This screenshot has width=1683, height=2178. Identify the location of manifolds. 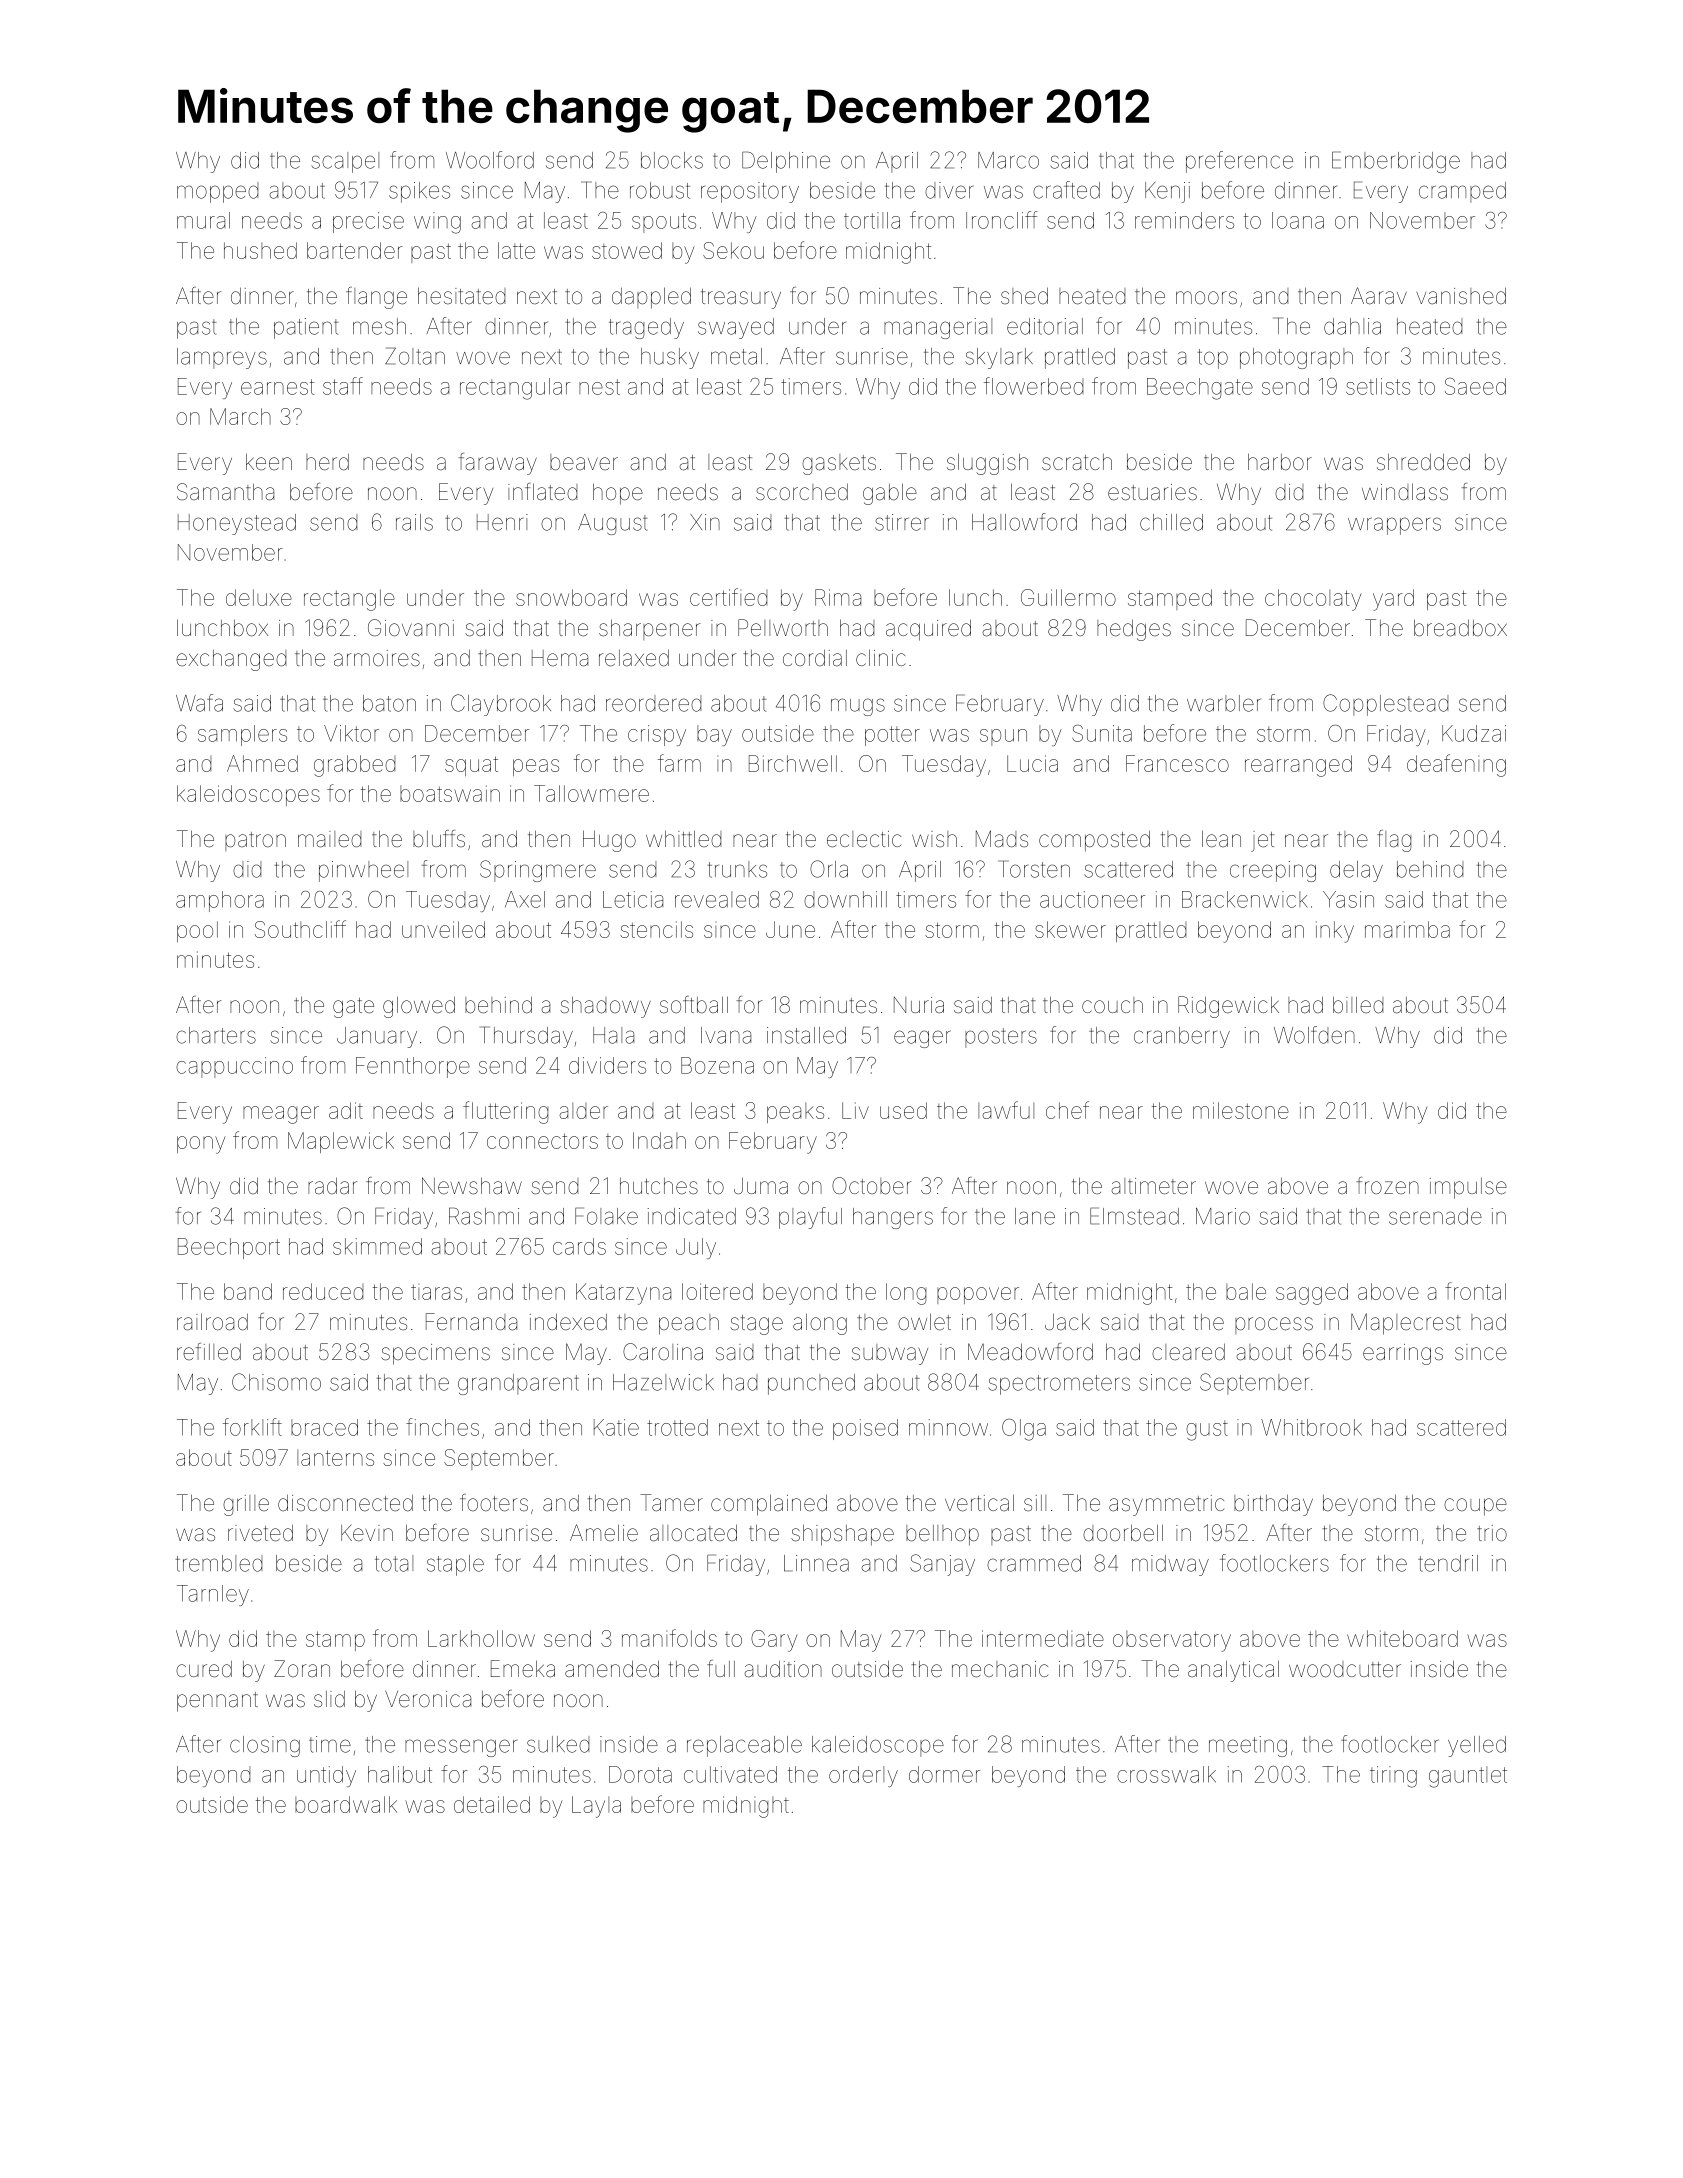
(669, 1638).
